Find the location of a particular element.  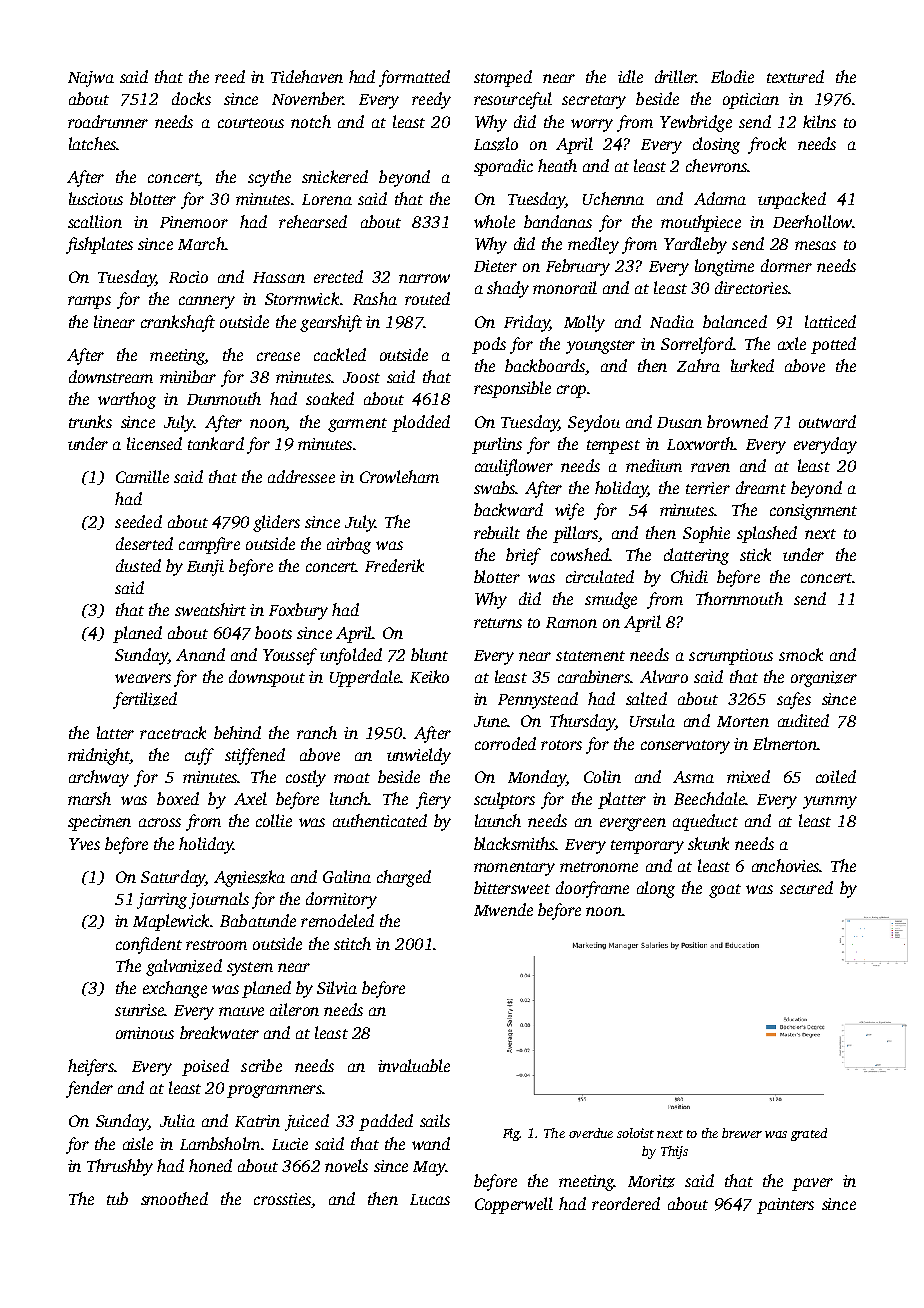

Uchenna is located at coordinates (613, 198).
